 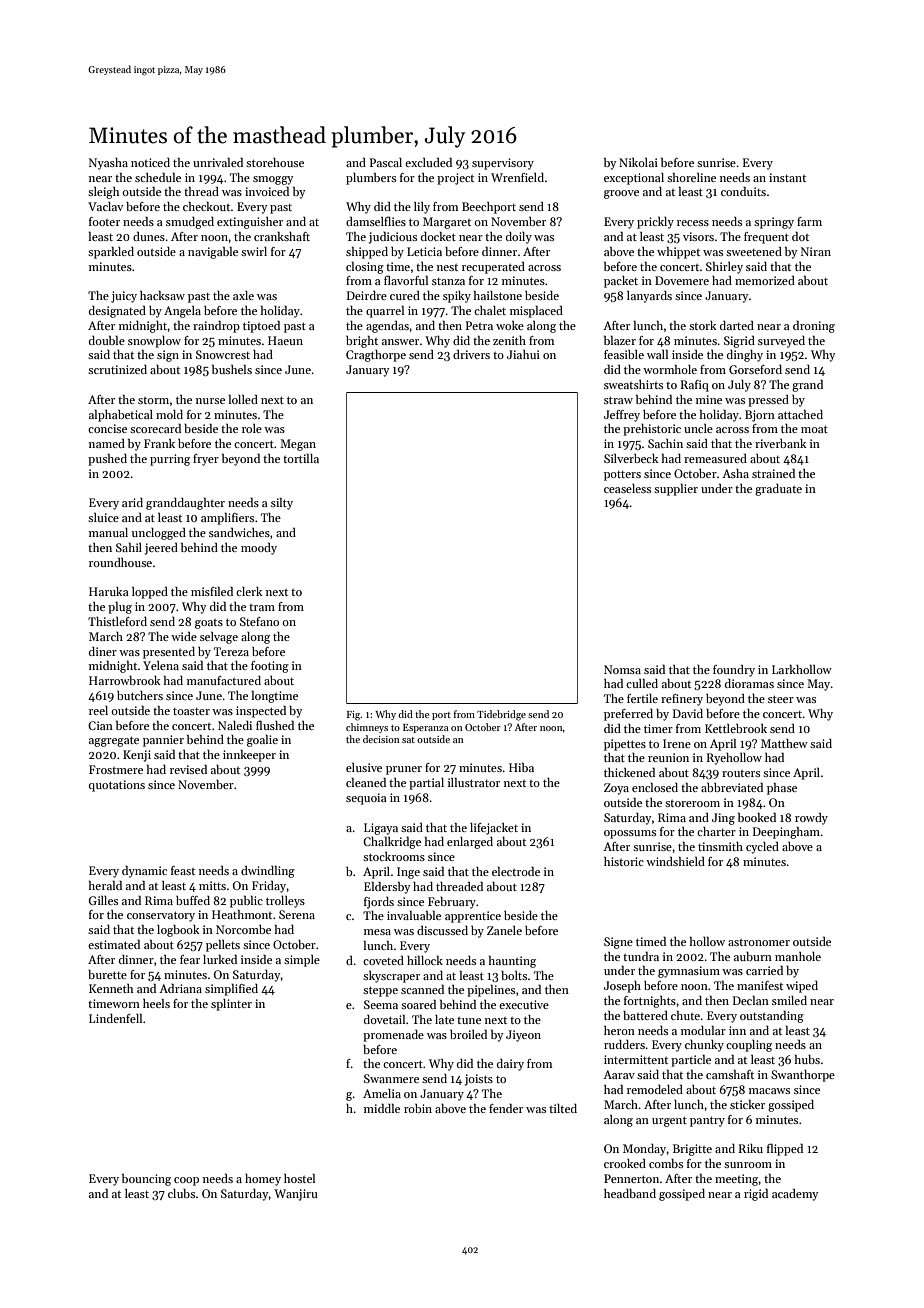 What do you see at coordinates (268, 872) in the screenshot?
I see `dwindling` at bounding box center [268, 872].
